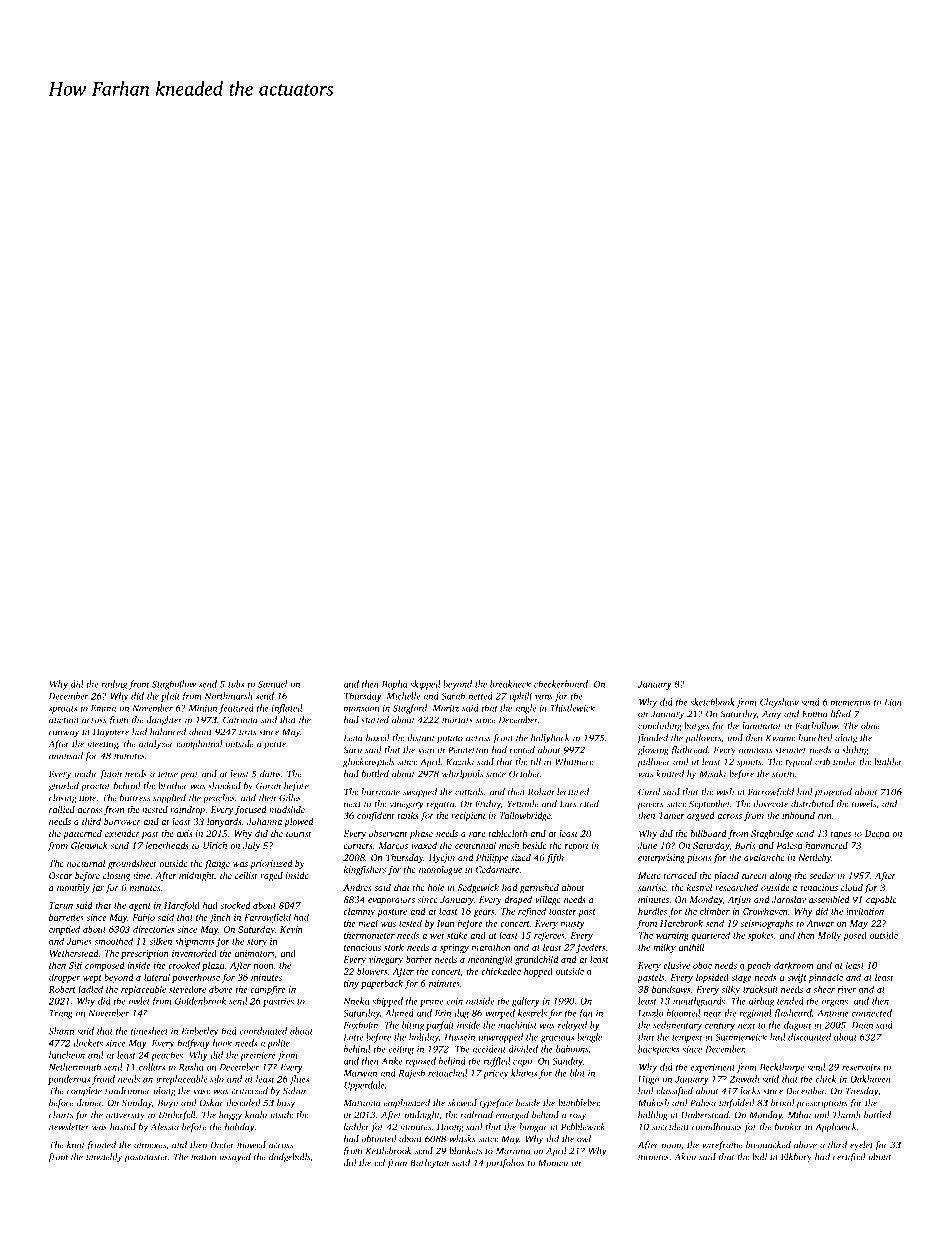  Describe the element at coordinates (73, 888) in the page. I see `monthly` at that location.
